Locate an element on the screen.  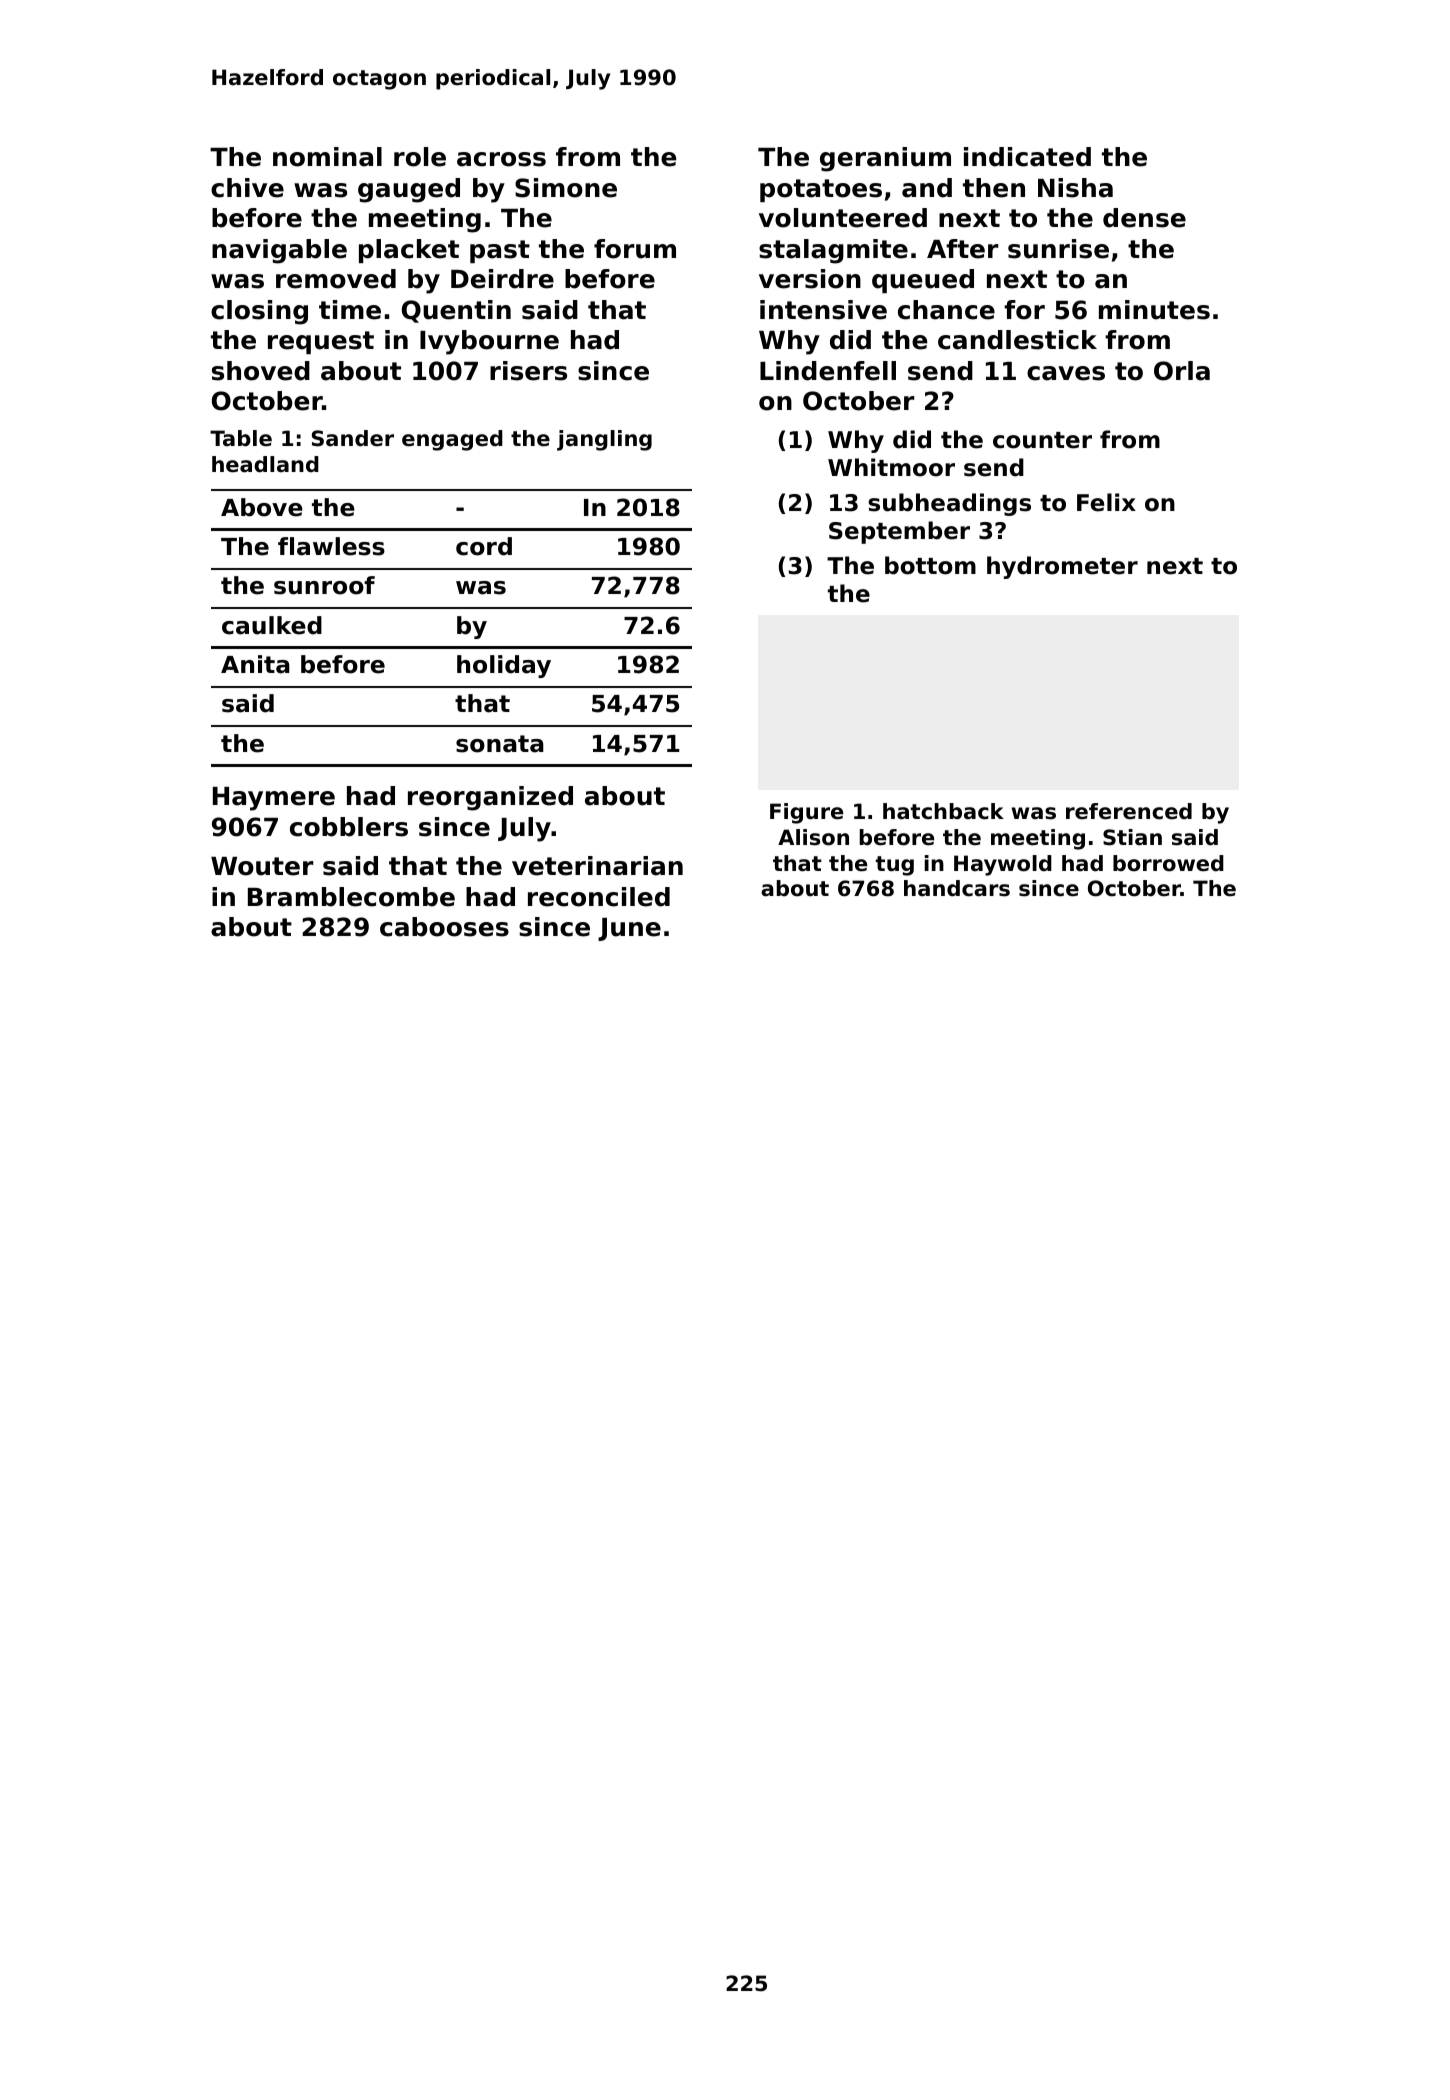
risers is located at coordinates (528, 371).
